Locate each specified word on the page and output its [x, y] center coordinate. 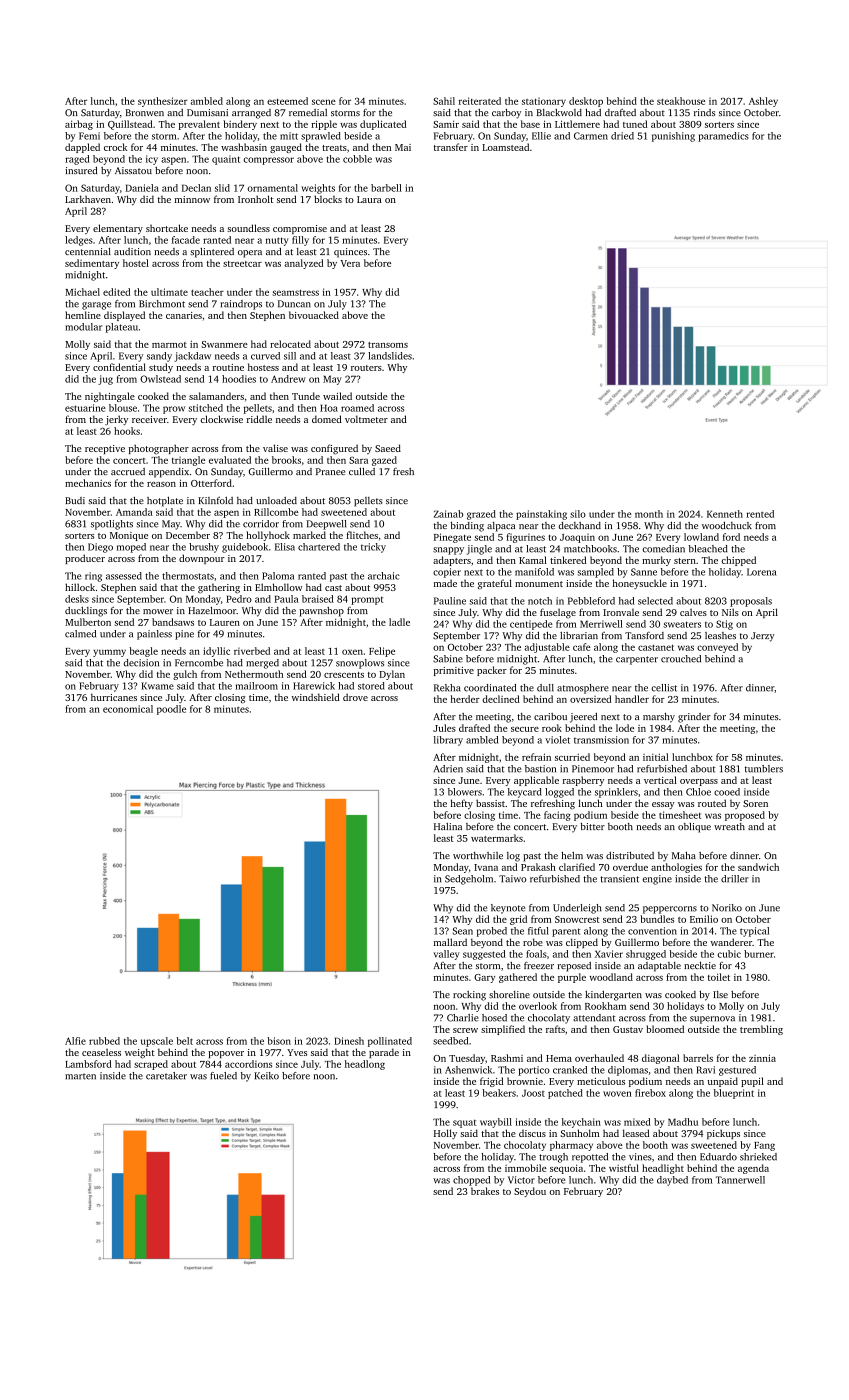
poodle [171, 710]
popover [226, 1054]
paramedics [723, 137]
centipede [531, 625]
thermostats [188, 576]
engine [657, 880]
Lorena [762, 572]
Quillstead [130, 125]
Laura [369, 199]
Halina [448, 826]
